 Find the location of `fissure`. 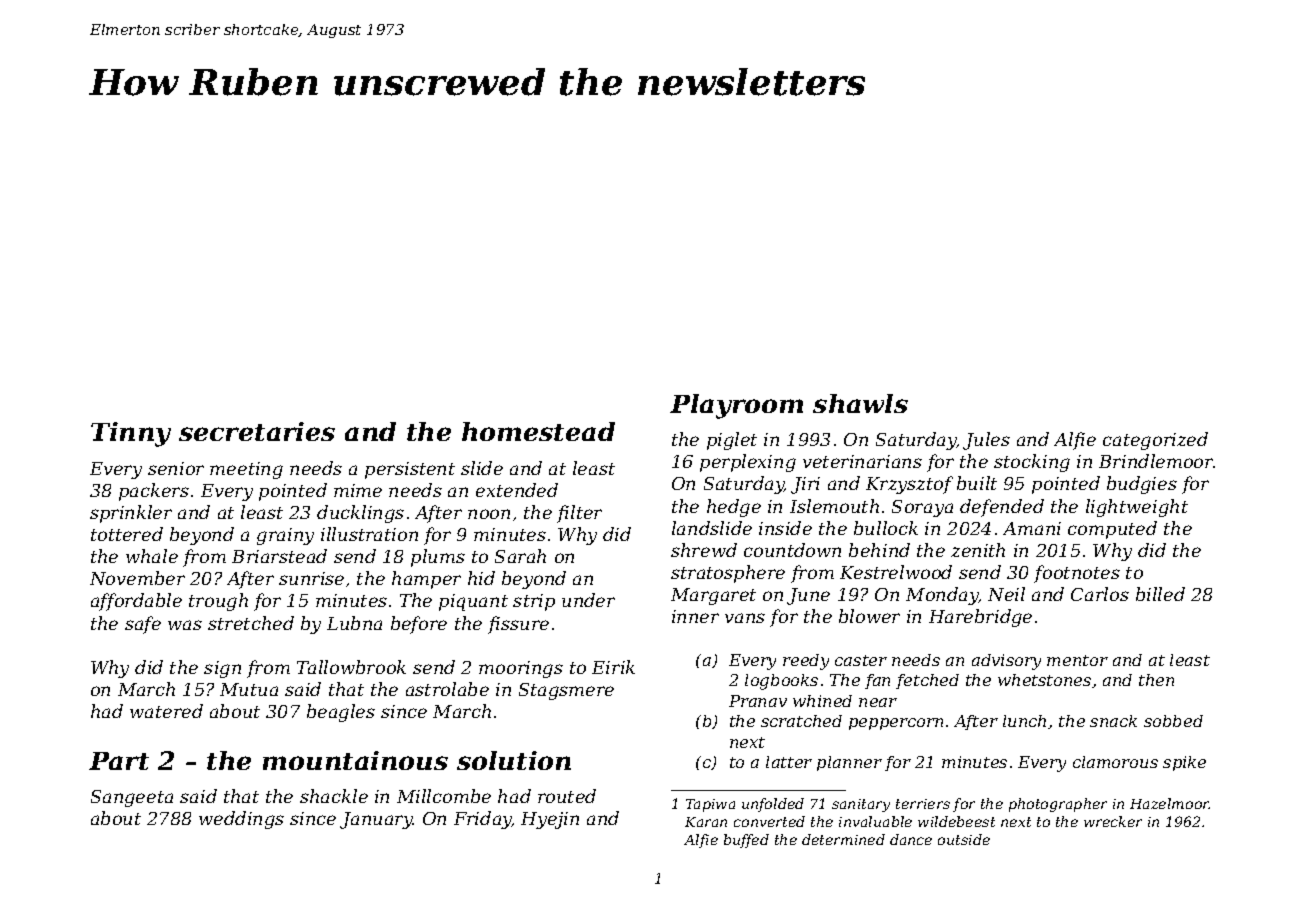

fissure is located at coordinates (518, 625).
